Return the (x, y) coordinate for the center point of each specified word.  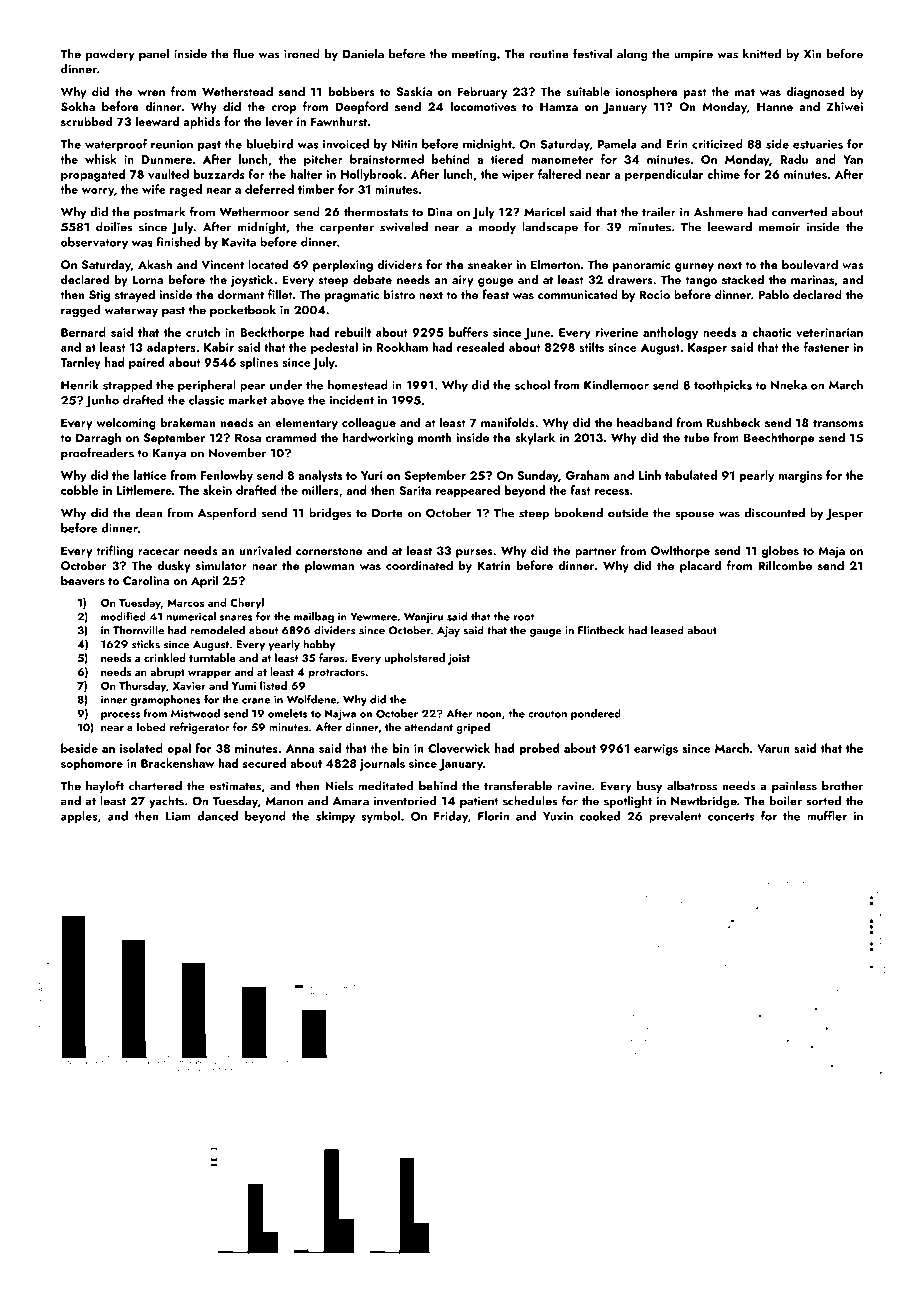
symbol (380, 817)
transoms (838, 423)
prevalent (675, 817)
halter (306, 174)
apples (79, 817)
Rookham (402, 347)
